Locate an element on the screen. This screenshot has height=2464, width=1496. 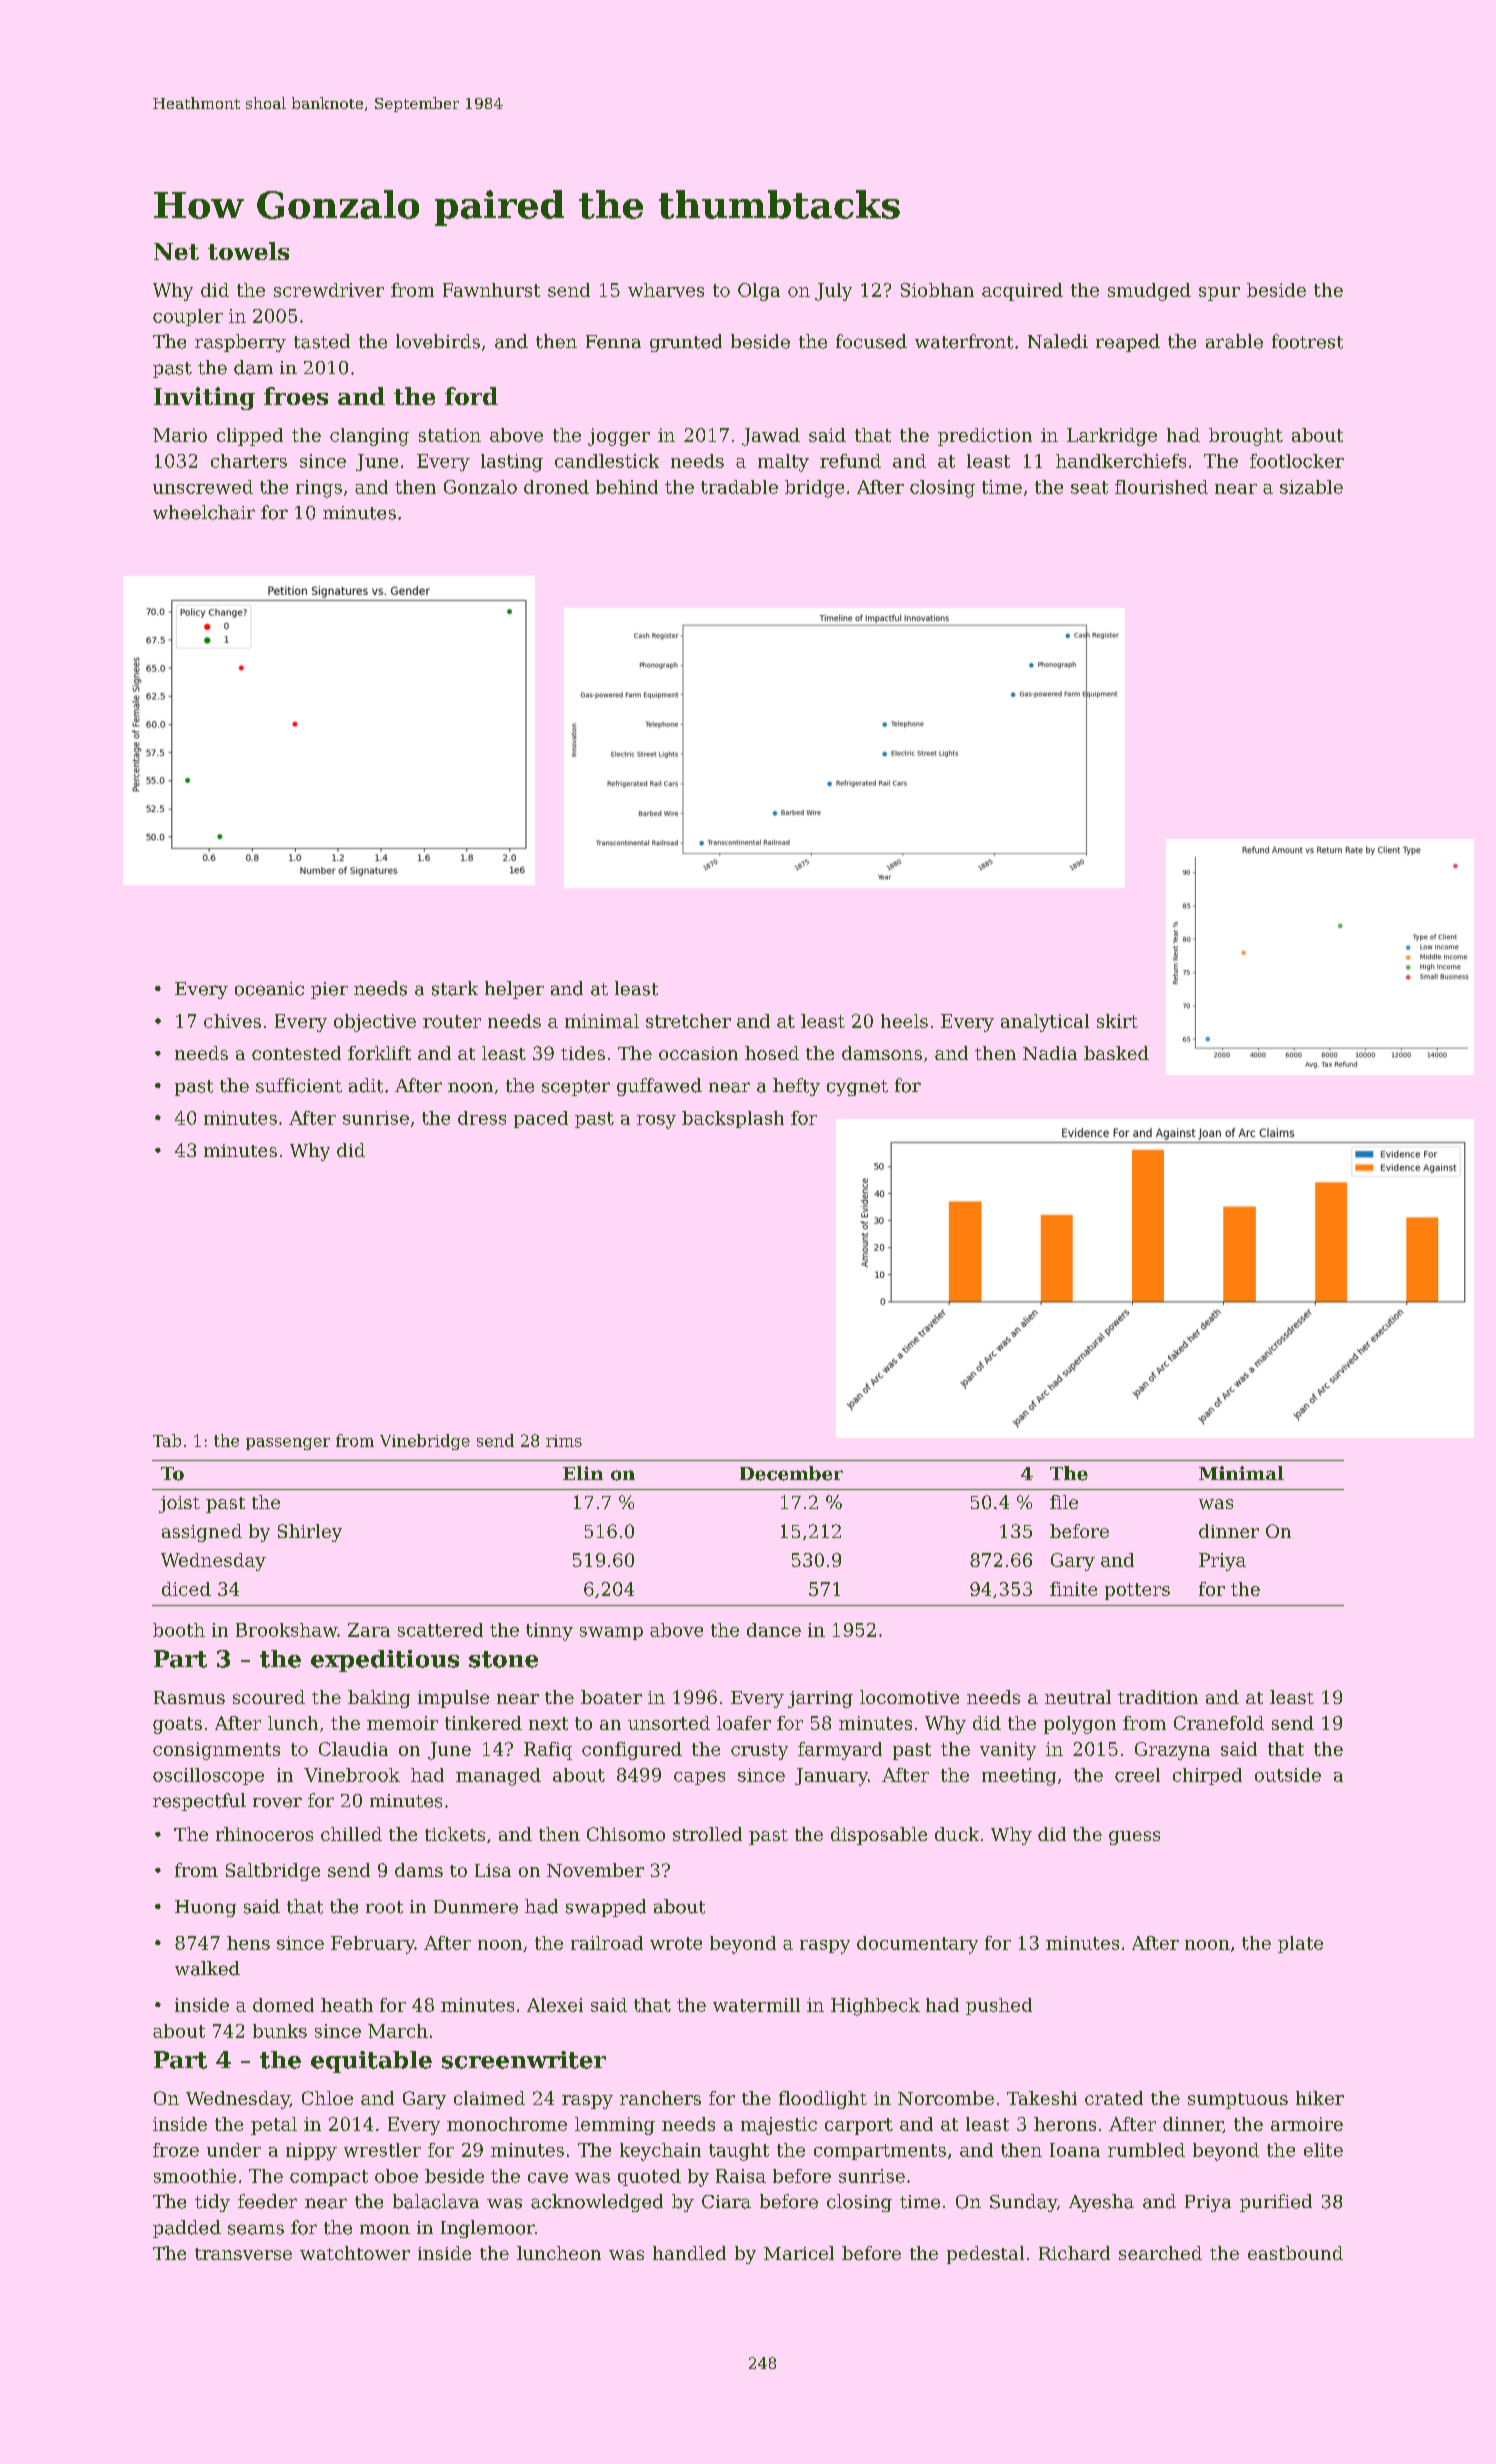
sufficient is located at coordinates (299, 1085).
